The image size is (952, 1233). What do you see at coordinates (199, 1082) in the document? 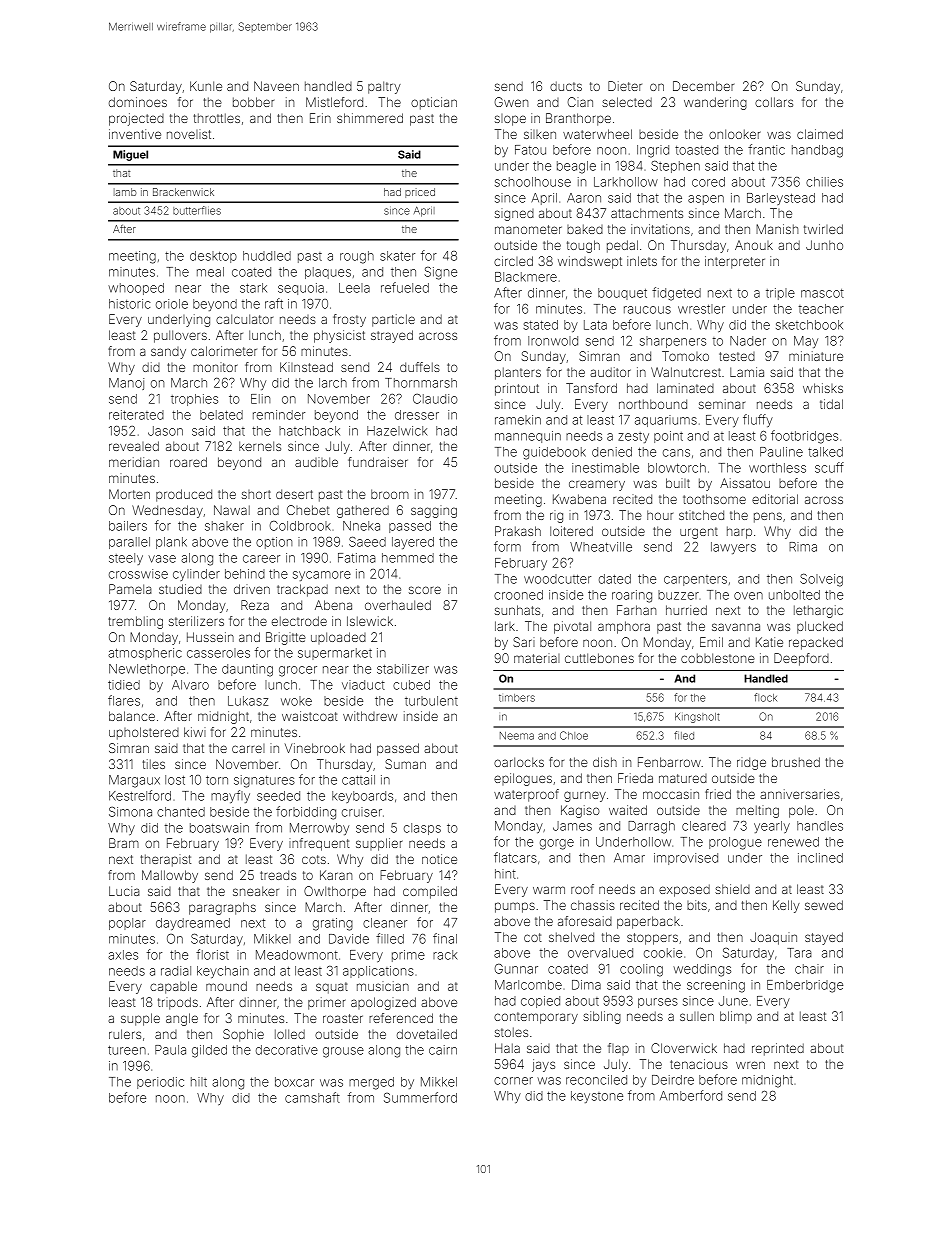
I see `hilt` at bounding box center [199, 1082].
